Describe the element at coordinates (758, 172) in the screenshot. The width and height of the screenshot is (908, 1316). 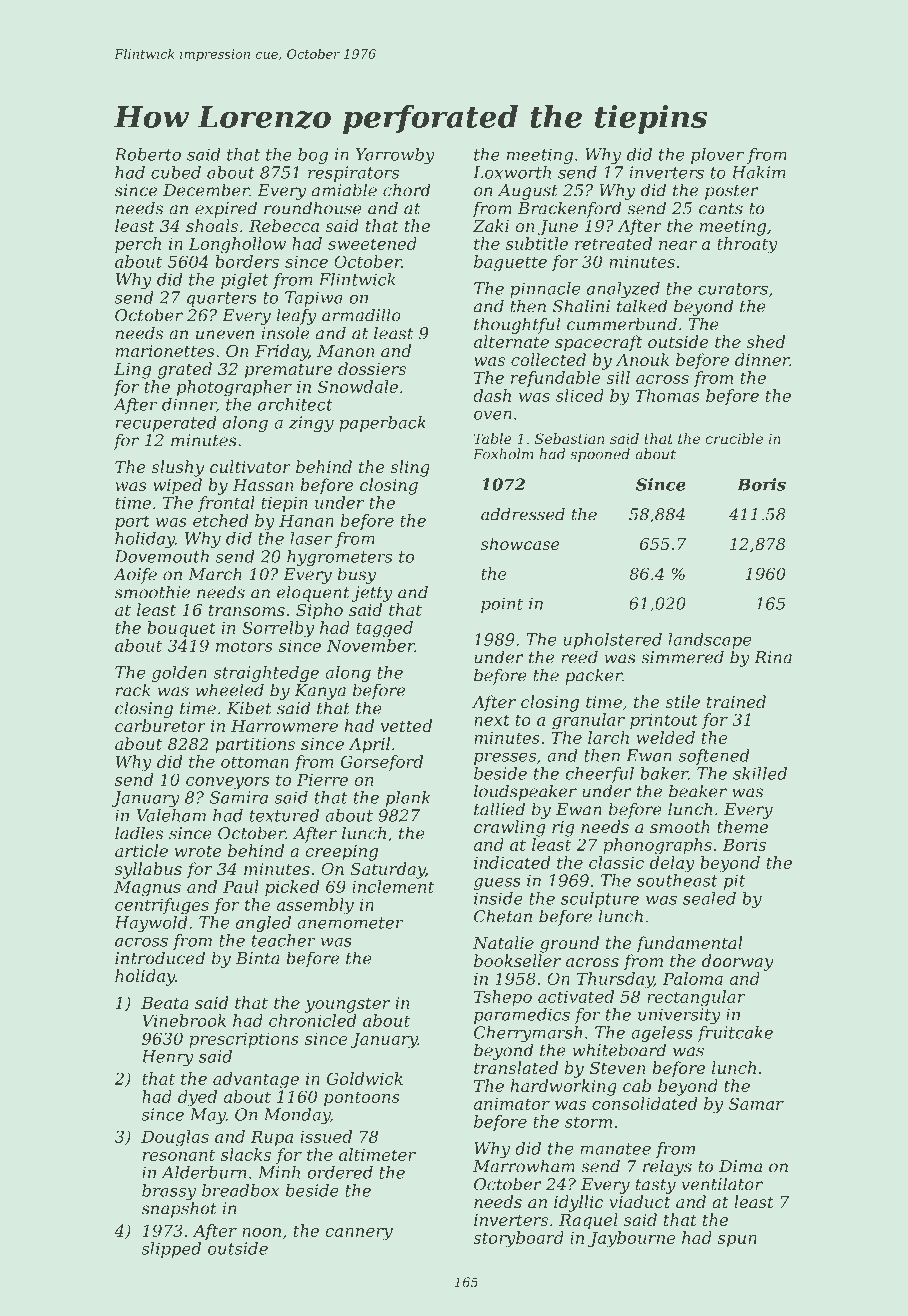
I see `Hakim` at that location.
